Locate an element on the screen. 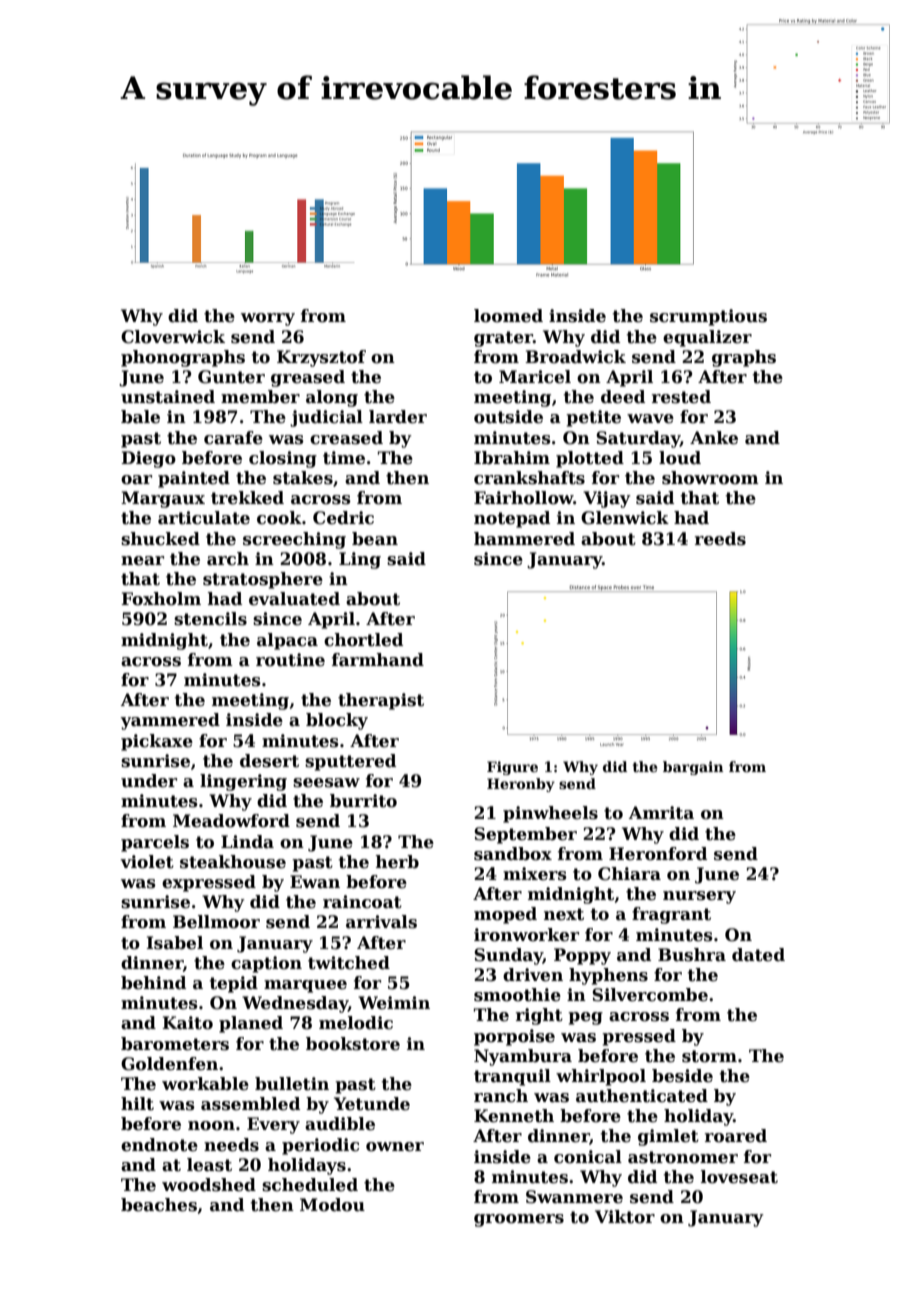 This screenshot has width=908, height=1316. burrito is located at coordinates (363, 801).
